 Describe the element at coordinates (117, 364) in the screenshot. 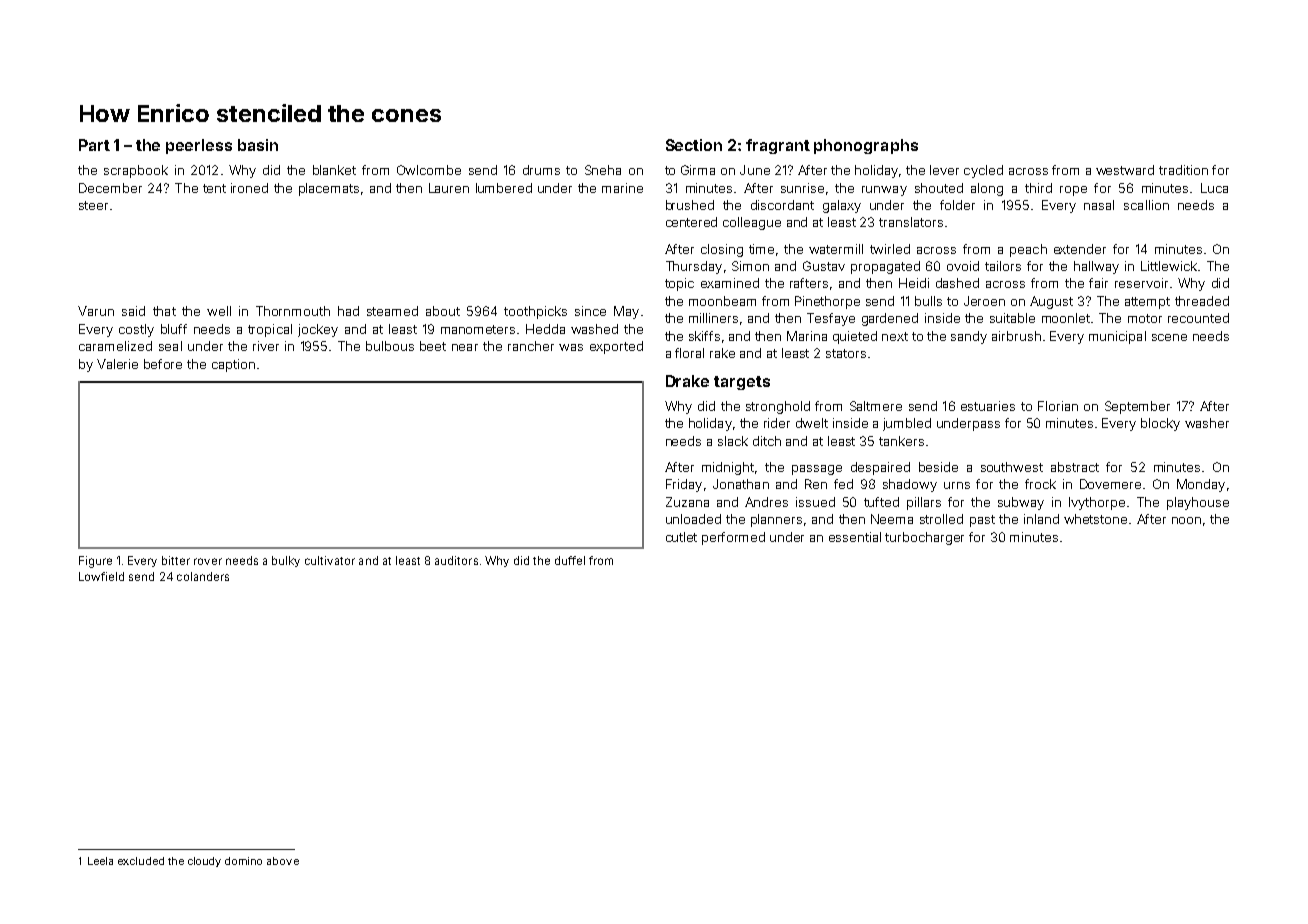

I see `Valerie` at that location.
